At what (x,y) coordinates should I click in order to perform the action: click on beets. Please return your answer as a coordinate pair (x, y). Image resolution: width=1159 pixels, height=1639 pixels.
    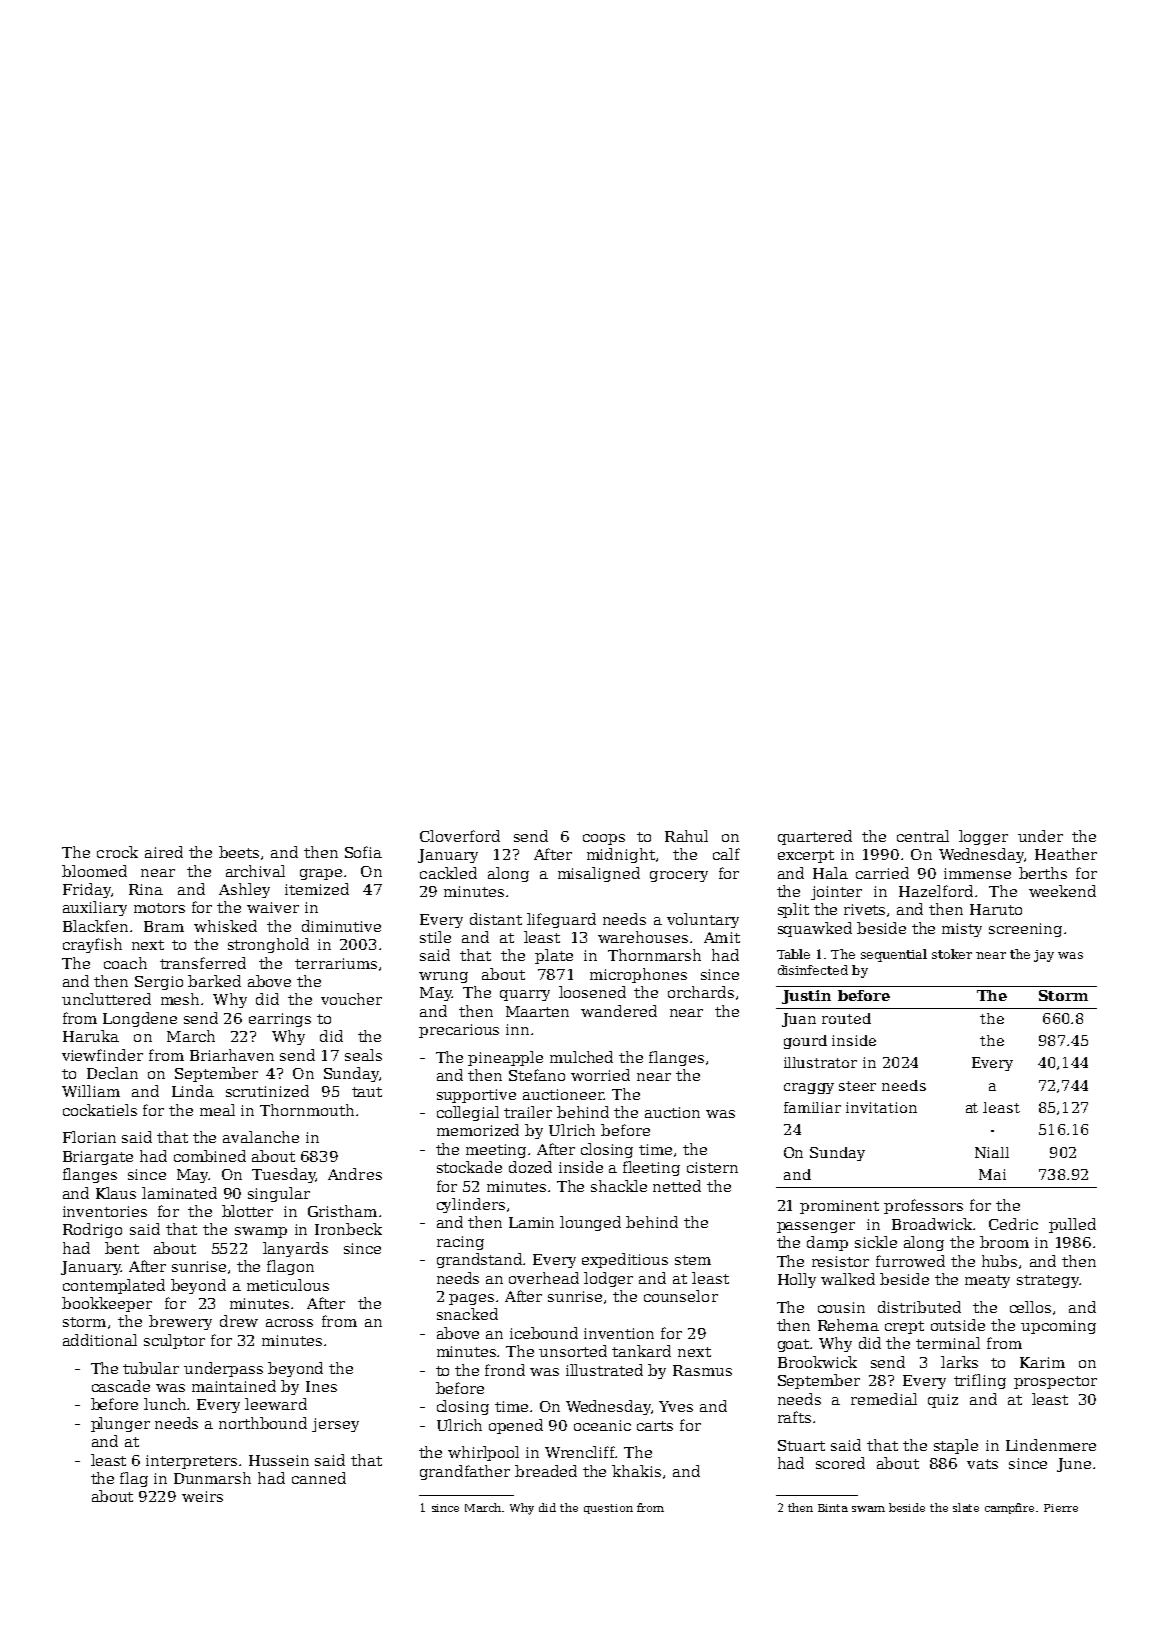
    Looking at the image, I should click on (239, 852).
